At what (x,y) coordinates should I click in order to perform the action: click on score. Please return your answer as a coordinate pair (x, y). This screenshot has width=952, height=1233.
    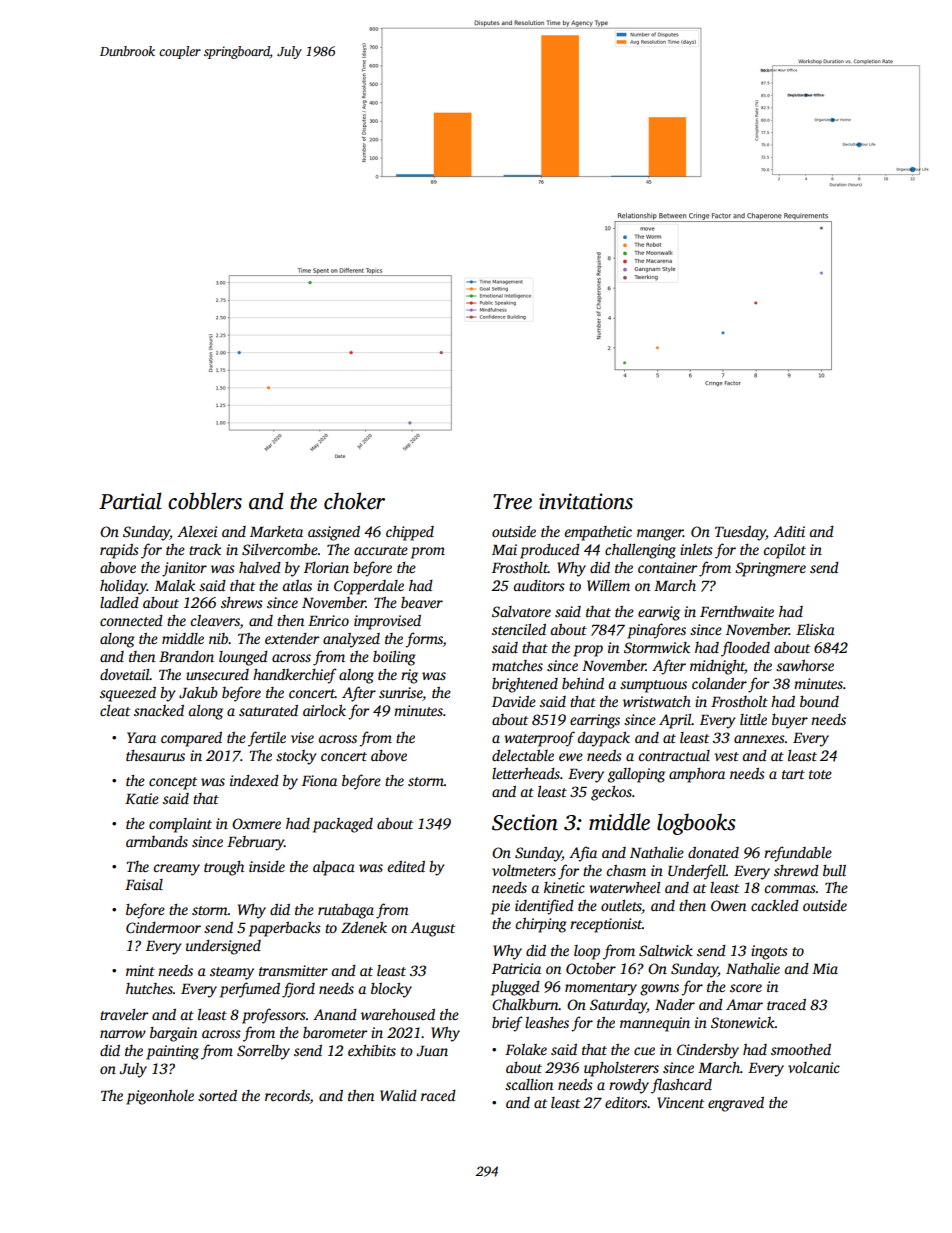
    Looking at the image, I should click on (746, 988).
